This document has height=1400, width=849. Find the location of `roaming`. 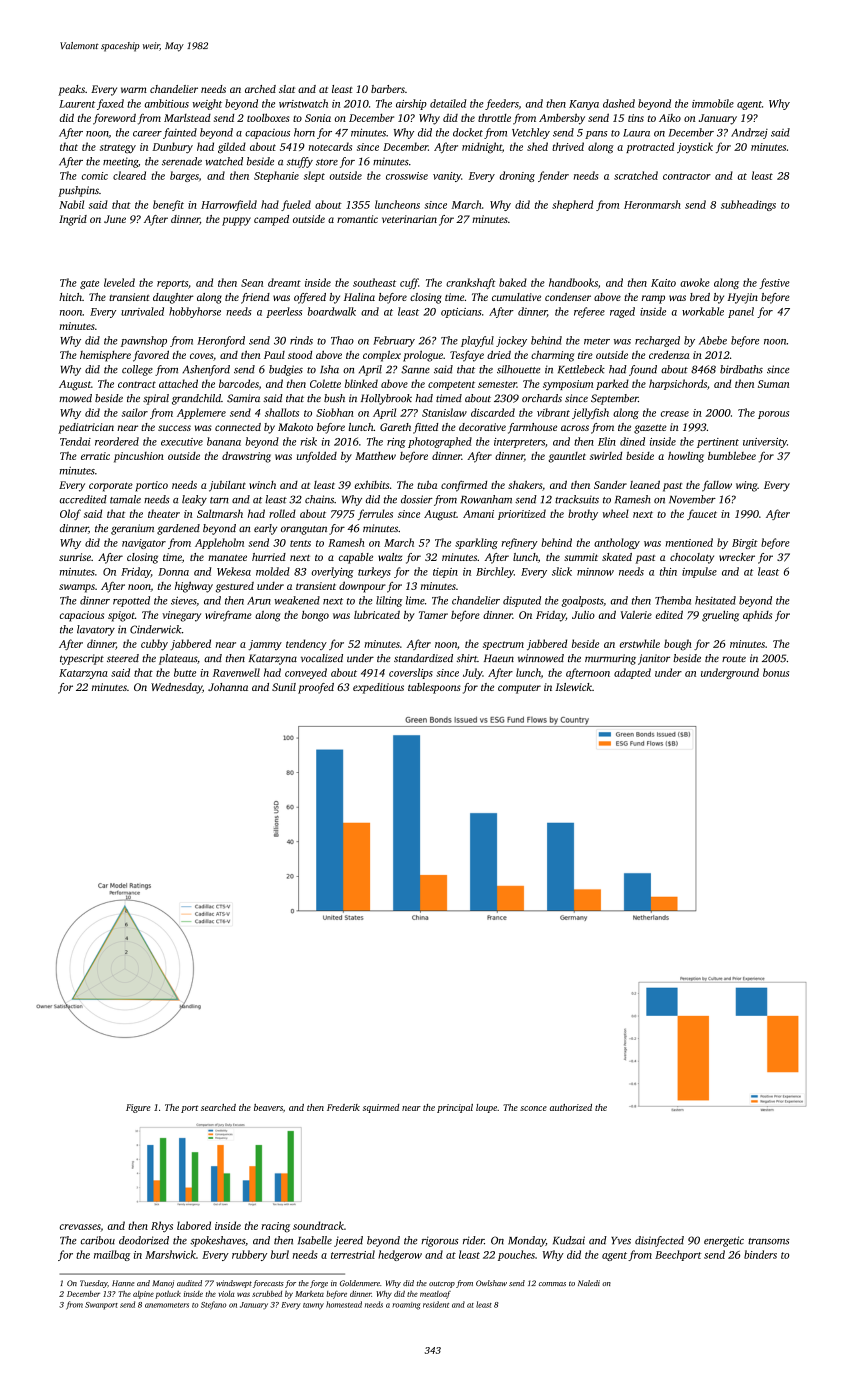

roaming is located at coordinates (406, 1306).
